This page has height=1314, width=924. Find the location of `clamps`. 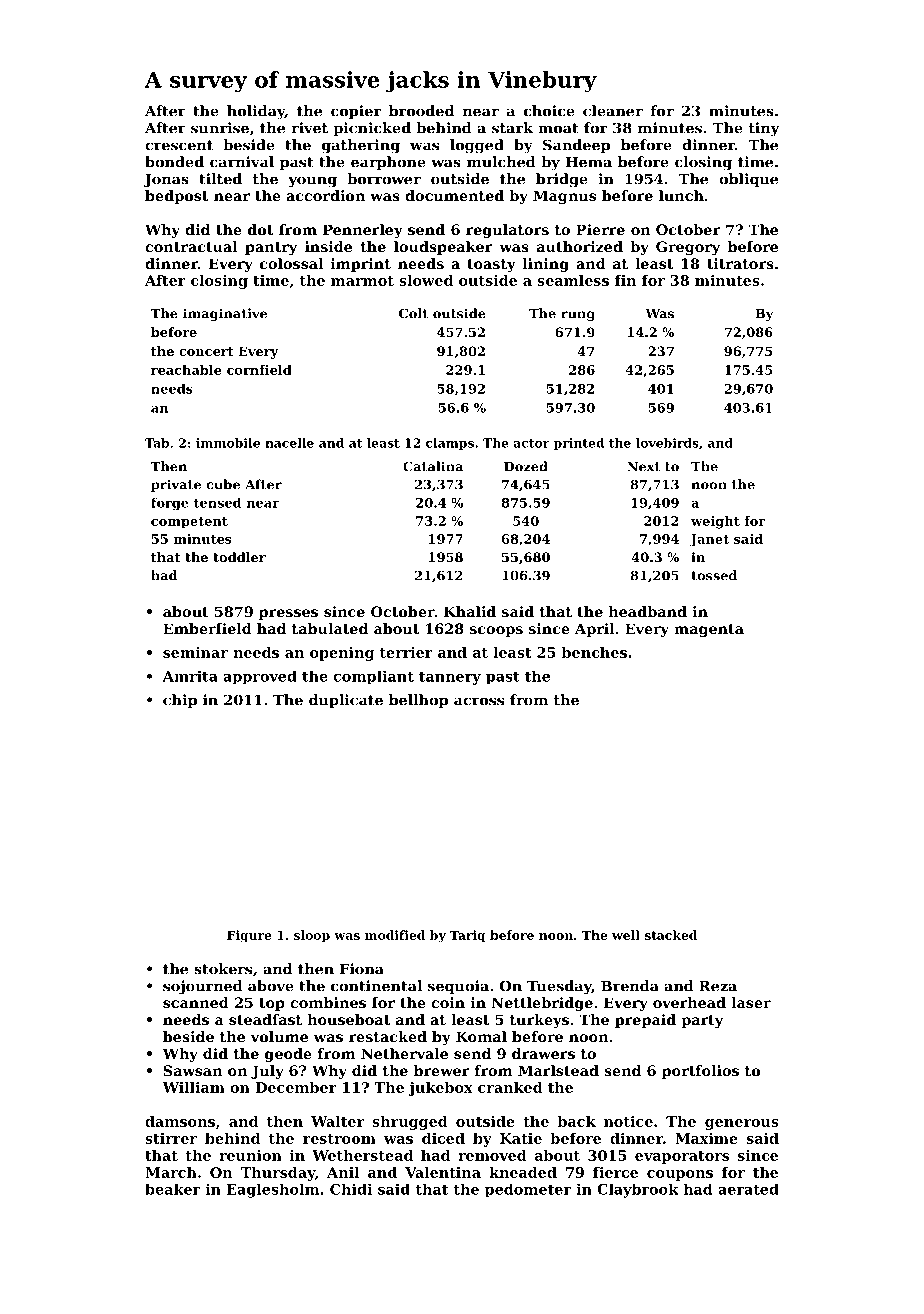

clamps is located at coordinates (450, 444).
